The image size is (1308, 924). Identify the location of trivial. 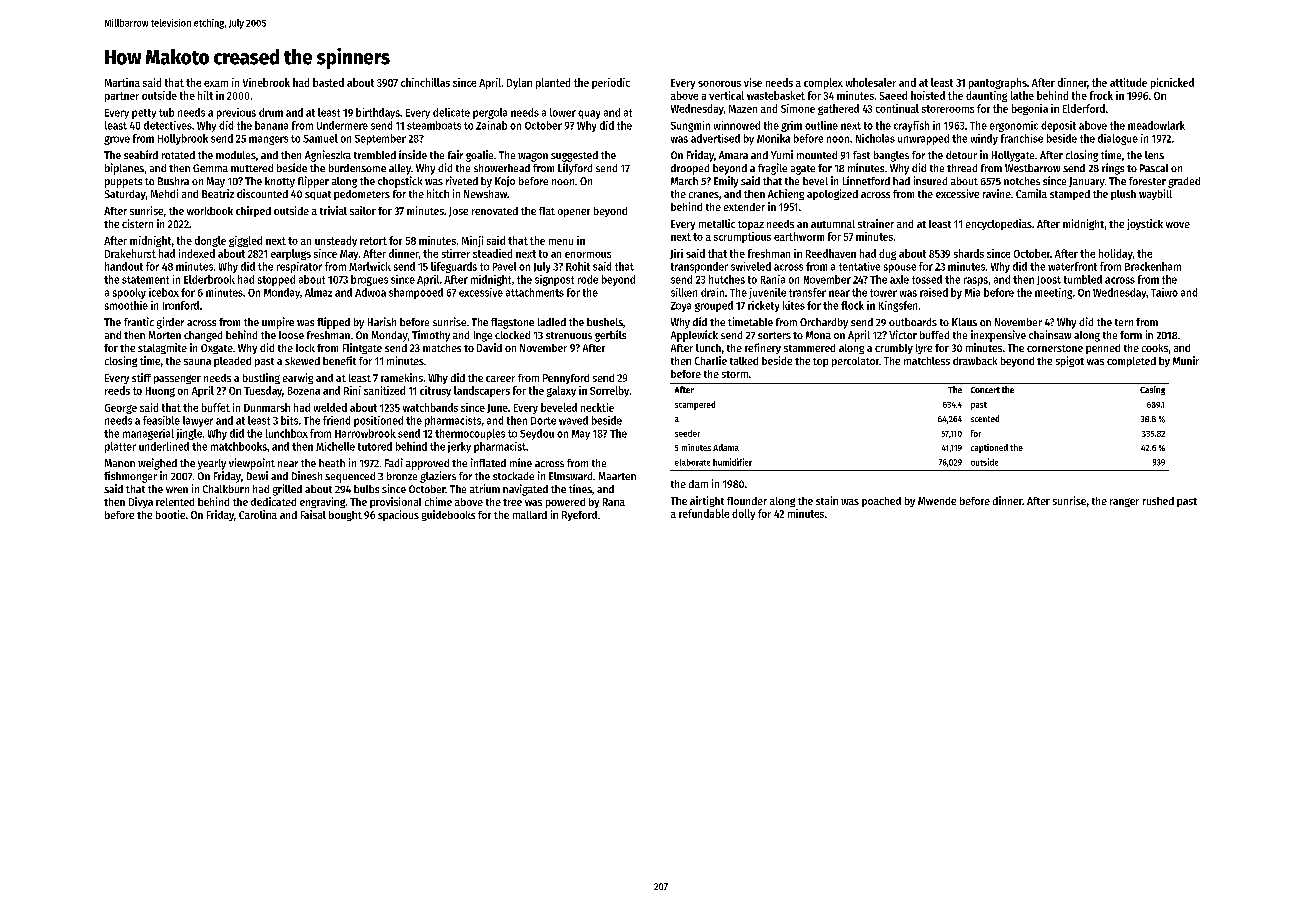
(333, 210).
